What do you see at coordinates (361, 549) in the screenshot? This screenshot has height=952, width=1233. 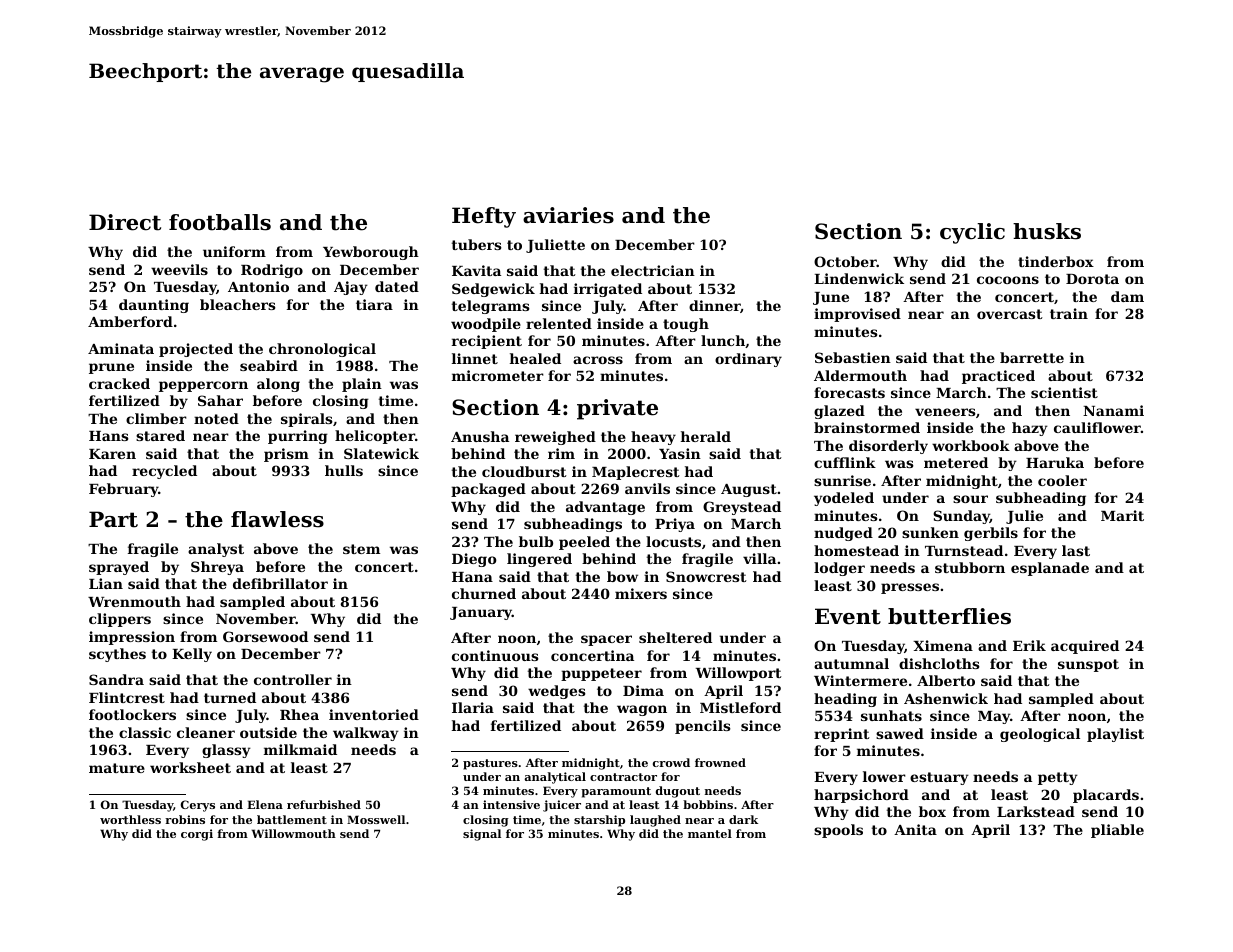 I see `stem` at bounding box center [361, 549].
